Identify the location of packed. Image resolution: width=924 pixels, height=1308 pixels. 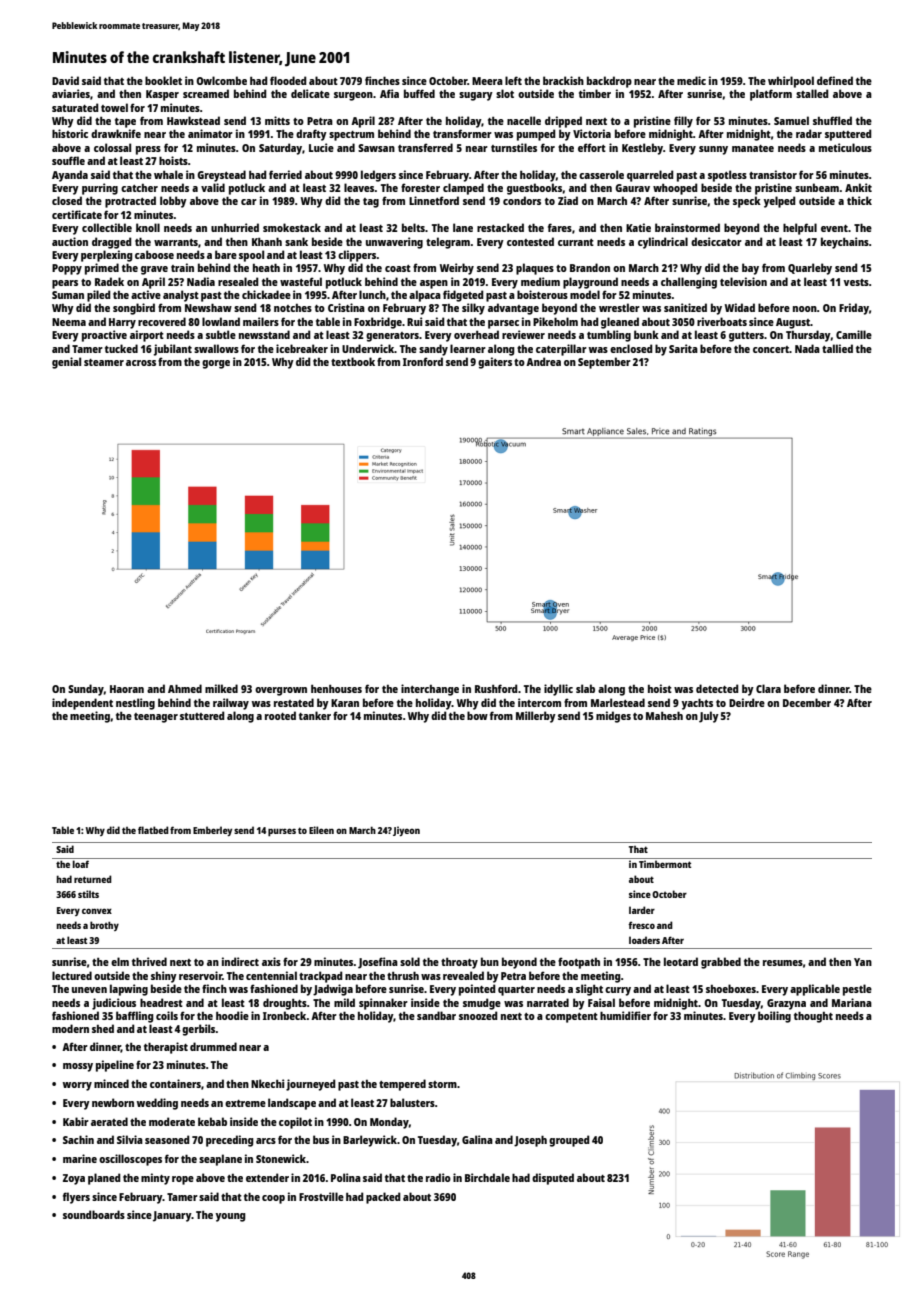
(383, 1198).
